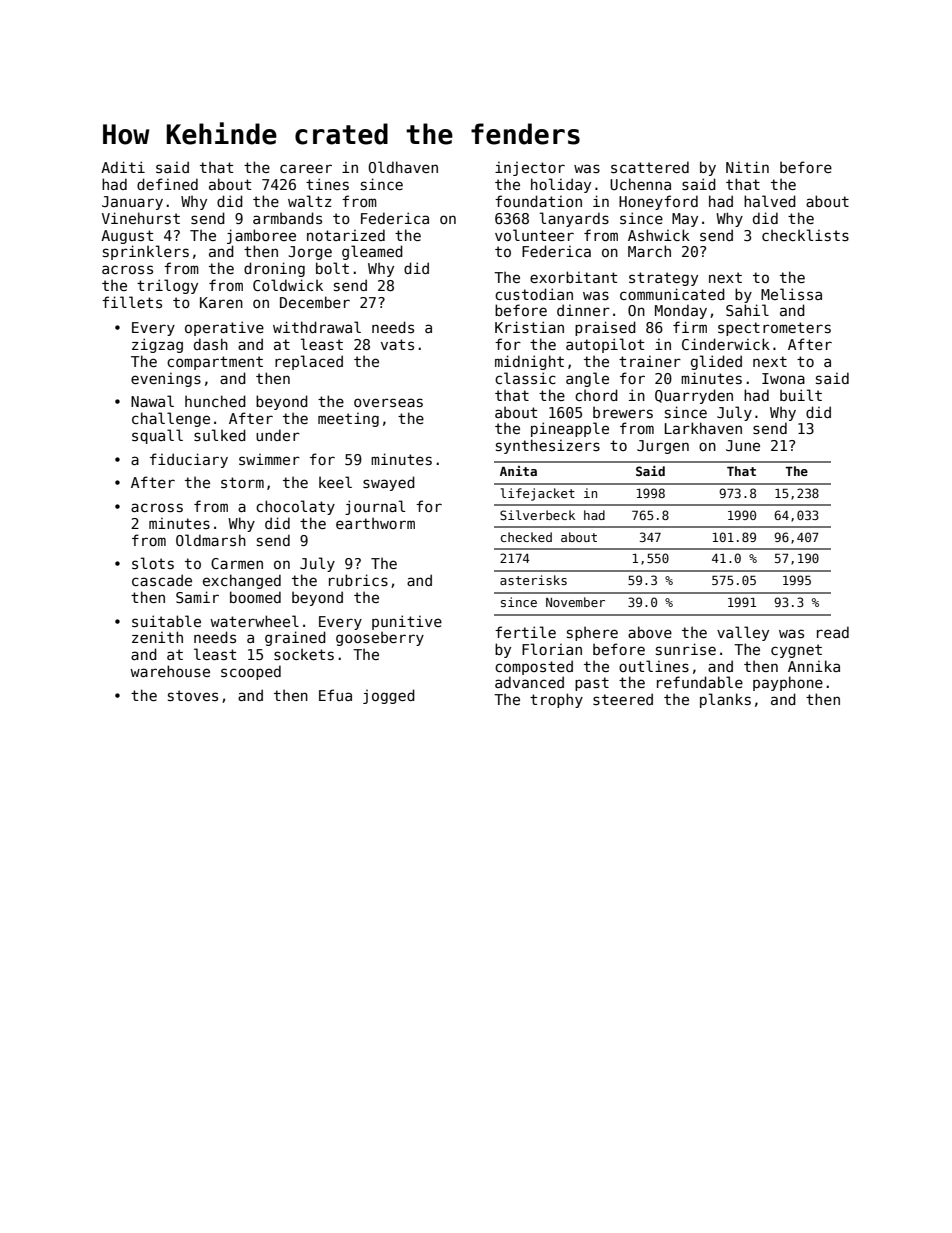 Image resolution: width=952 pixels, height=1233 pixels. Describe the element at coordinates (518, 471) in the document. I see `Anita` at that location.
